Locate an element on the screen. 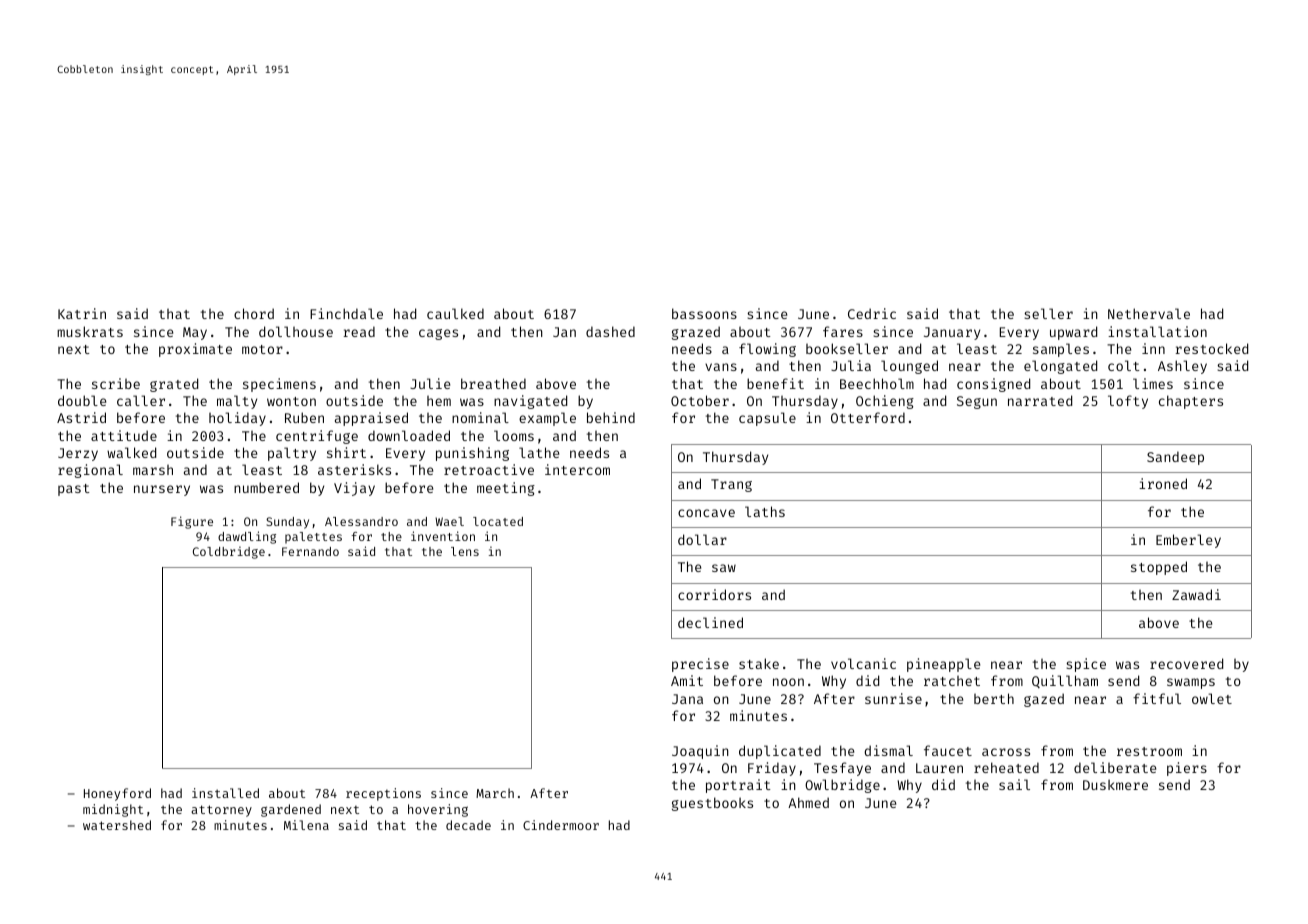 This screenshot has width=1308, height=924. corridors is located at coordinates (714, 594).
